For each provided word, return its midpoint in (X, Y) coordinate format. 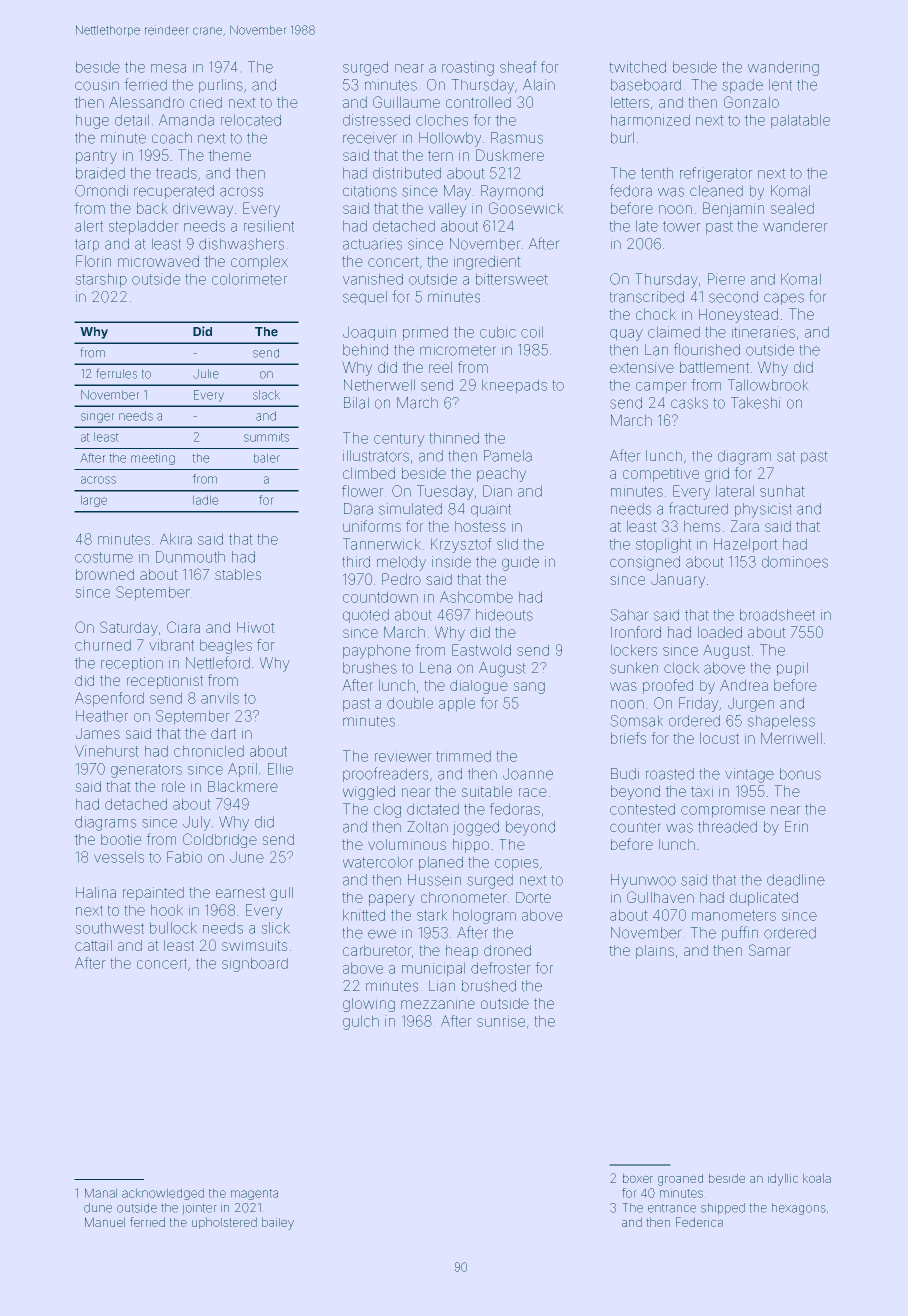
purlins (221, 86)
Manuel (105, 1222)
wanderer (795, 226)
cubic (498, 332)
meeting (153, 459)
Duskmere (510, 155)
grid (717, 474)
